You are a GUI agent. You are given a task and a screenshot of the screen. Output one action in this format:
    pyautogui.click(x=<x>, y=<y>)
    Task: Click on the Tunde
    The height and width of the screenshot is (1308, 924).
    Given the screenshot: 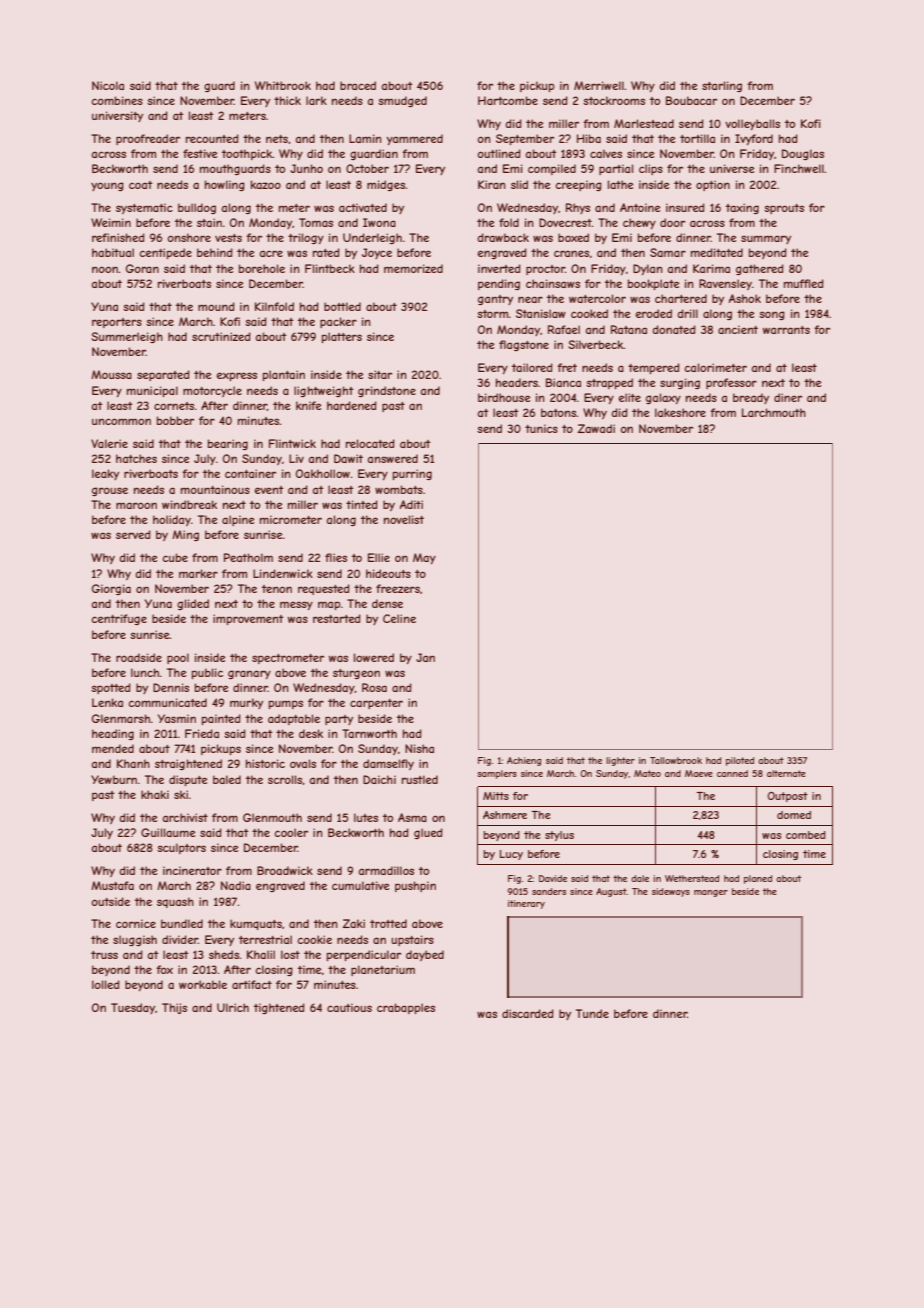 What is the action you would take?
    pyautogui.click(x=592, y=1013)
